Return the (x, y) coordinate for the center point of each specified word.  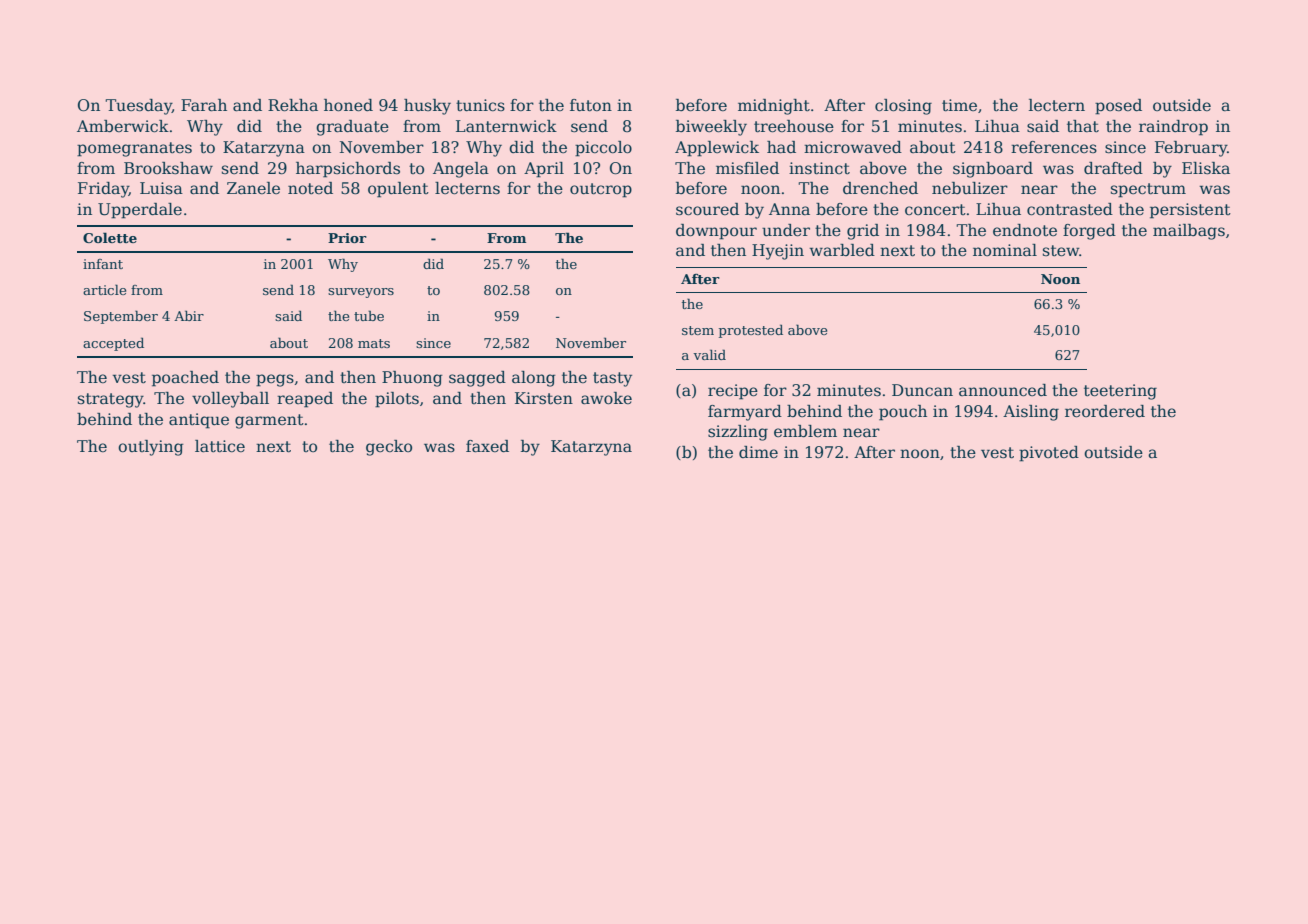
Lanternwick (506, 126)
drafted (1113, 168)
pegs (275, 380)
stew (1061, 251)
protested (751, 331)
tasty (612, 379)
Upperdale (140, 211)
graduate (352, 128)
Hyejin (778, 252)
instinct (819, 168)
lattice (220, 446)
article (104, 289)
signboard (993, 170)
